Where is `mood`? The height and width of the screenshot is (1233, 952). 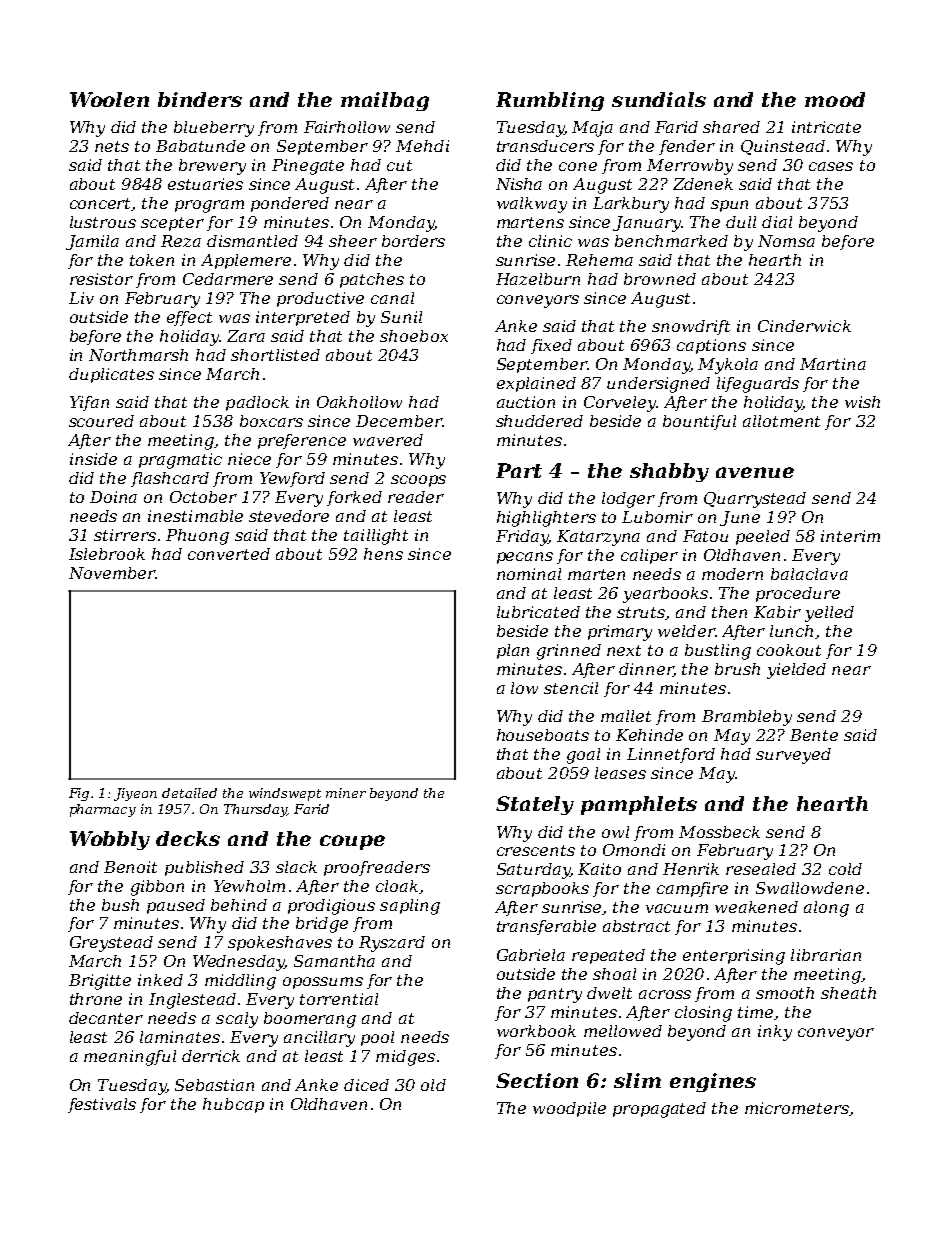 mood is located at coordinates (835, 99).
